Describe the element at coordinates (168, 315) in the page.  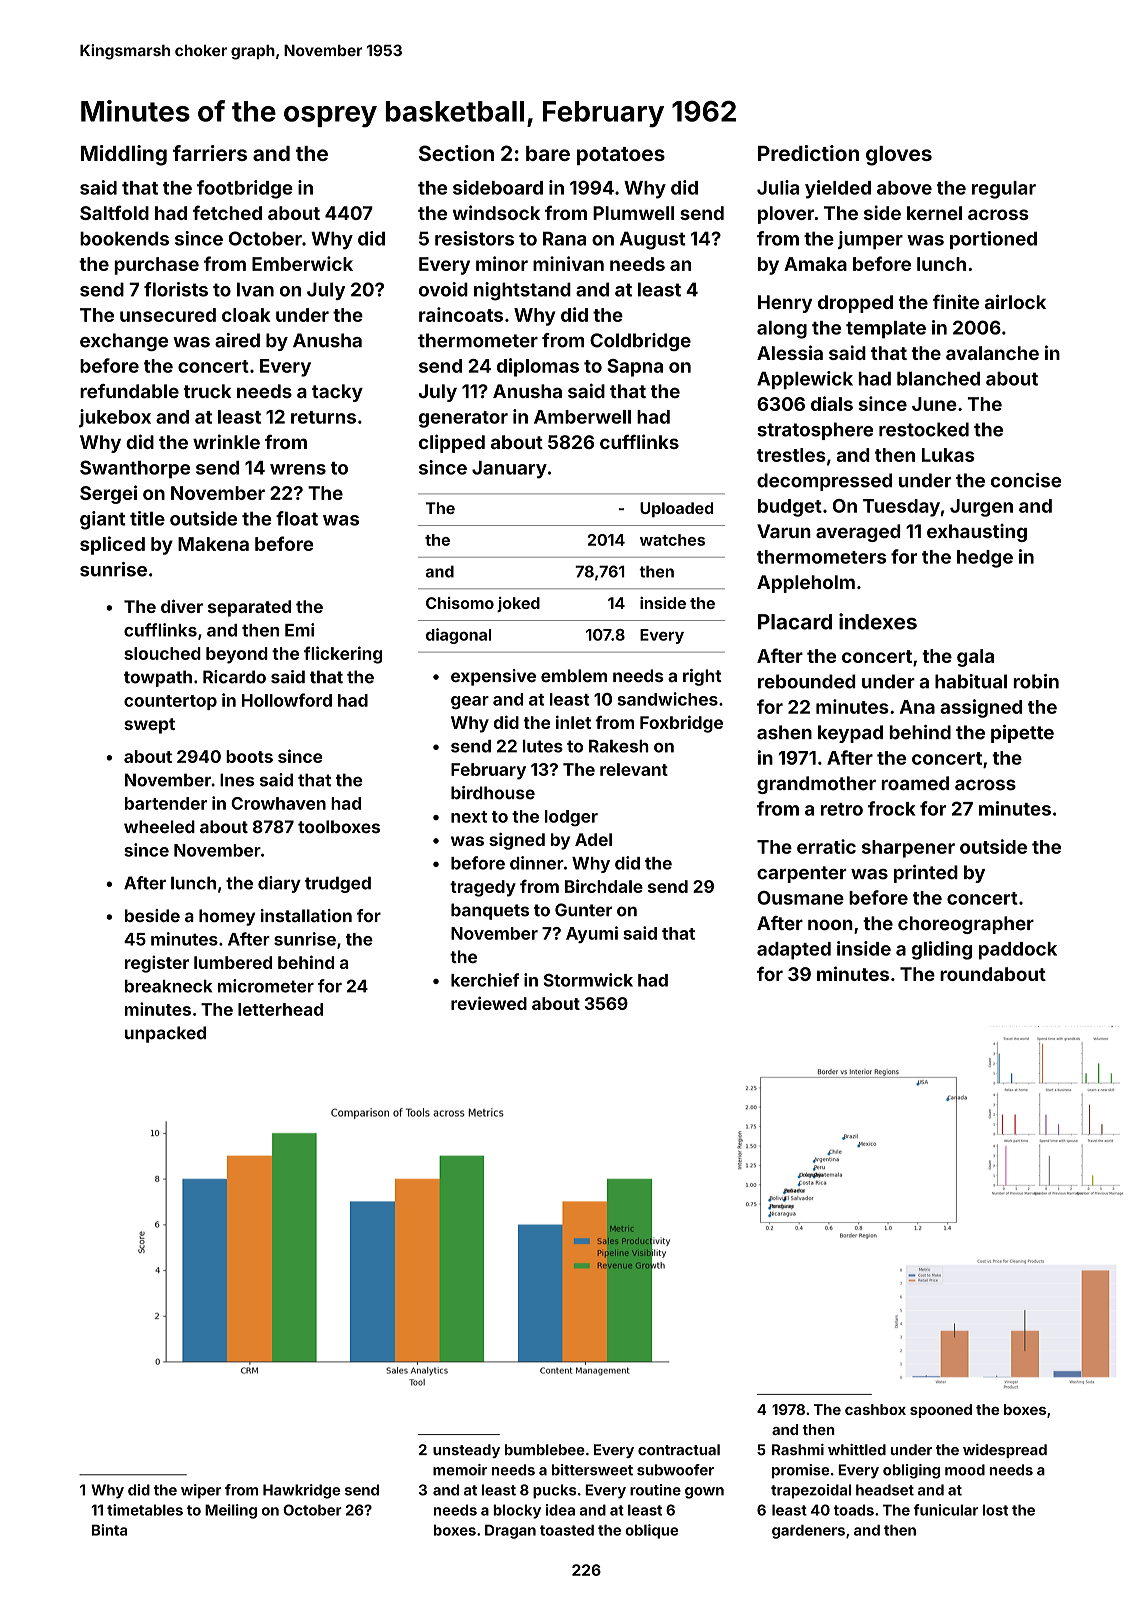
I see `unsecured` at that location.
